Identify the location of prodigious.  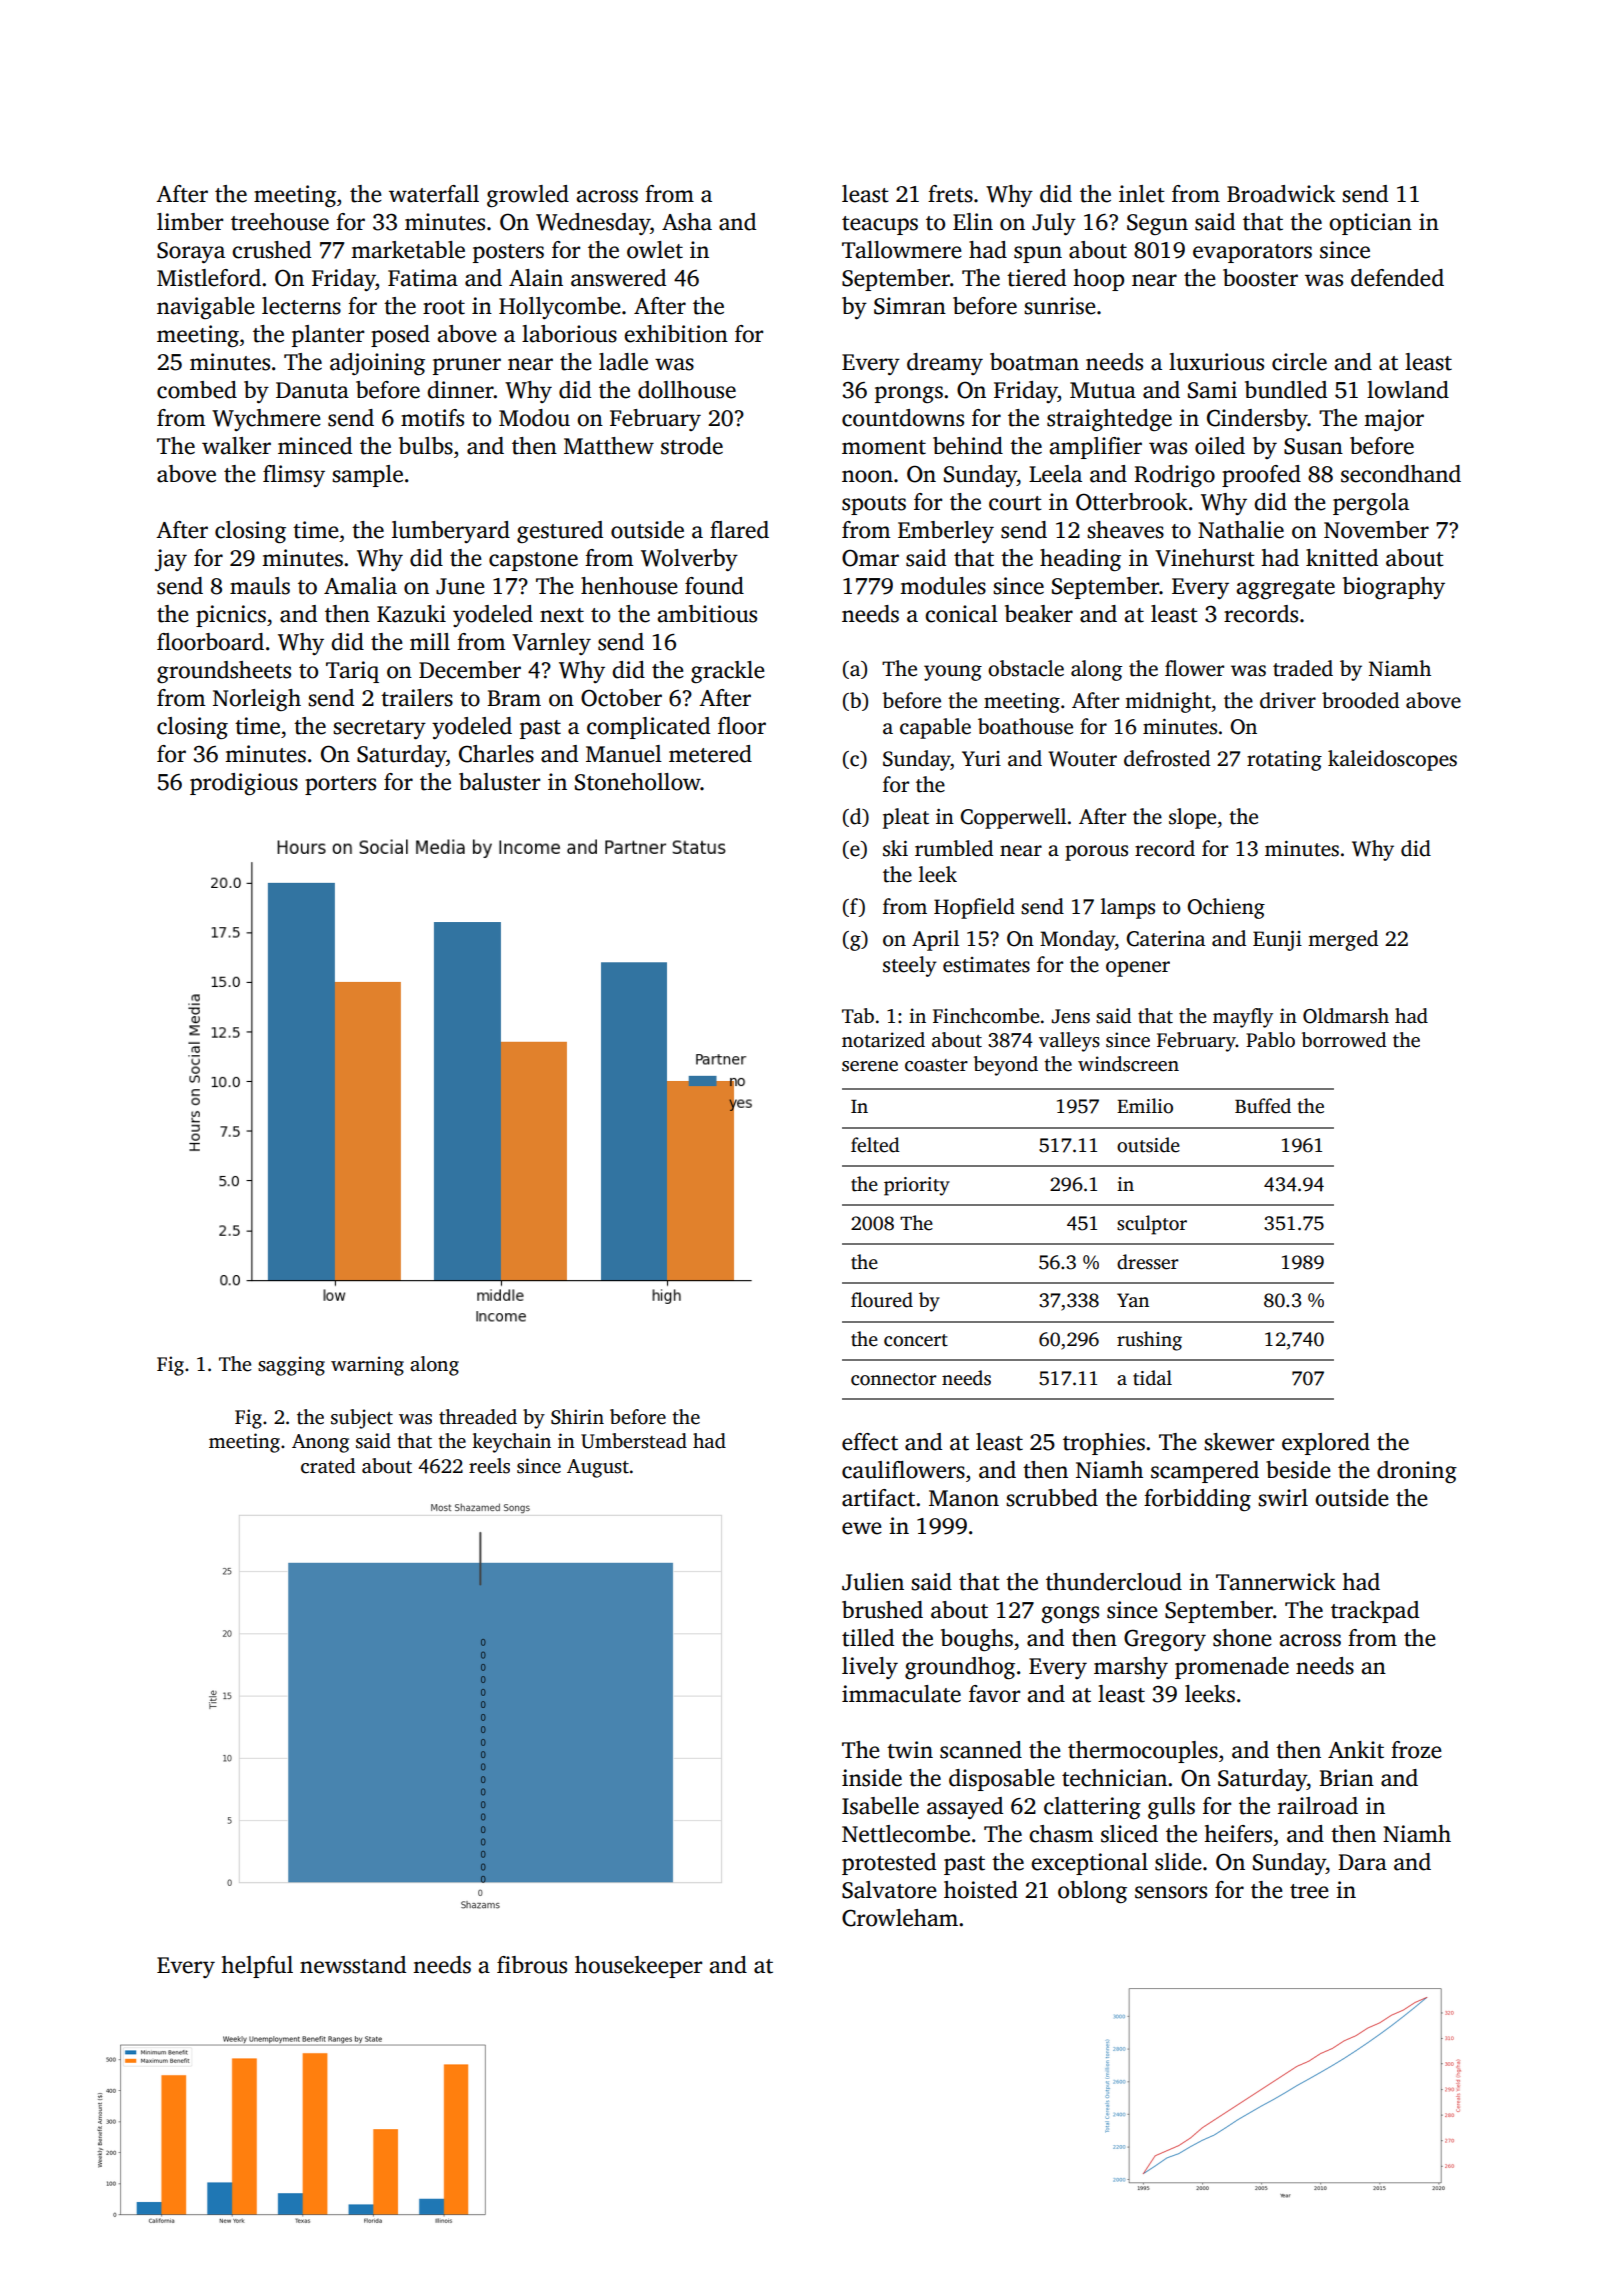
(244, 784).
